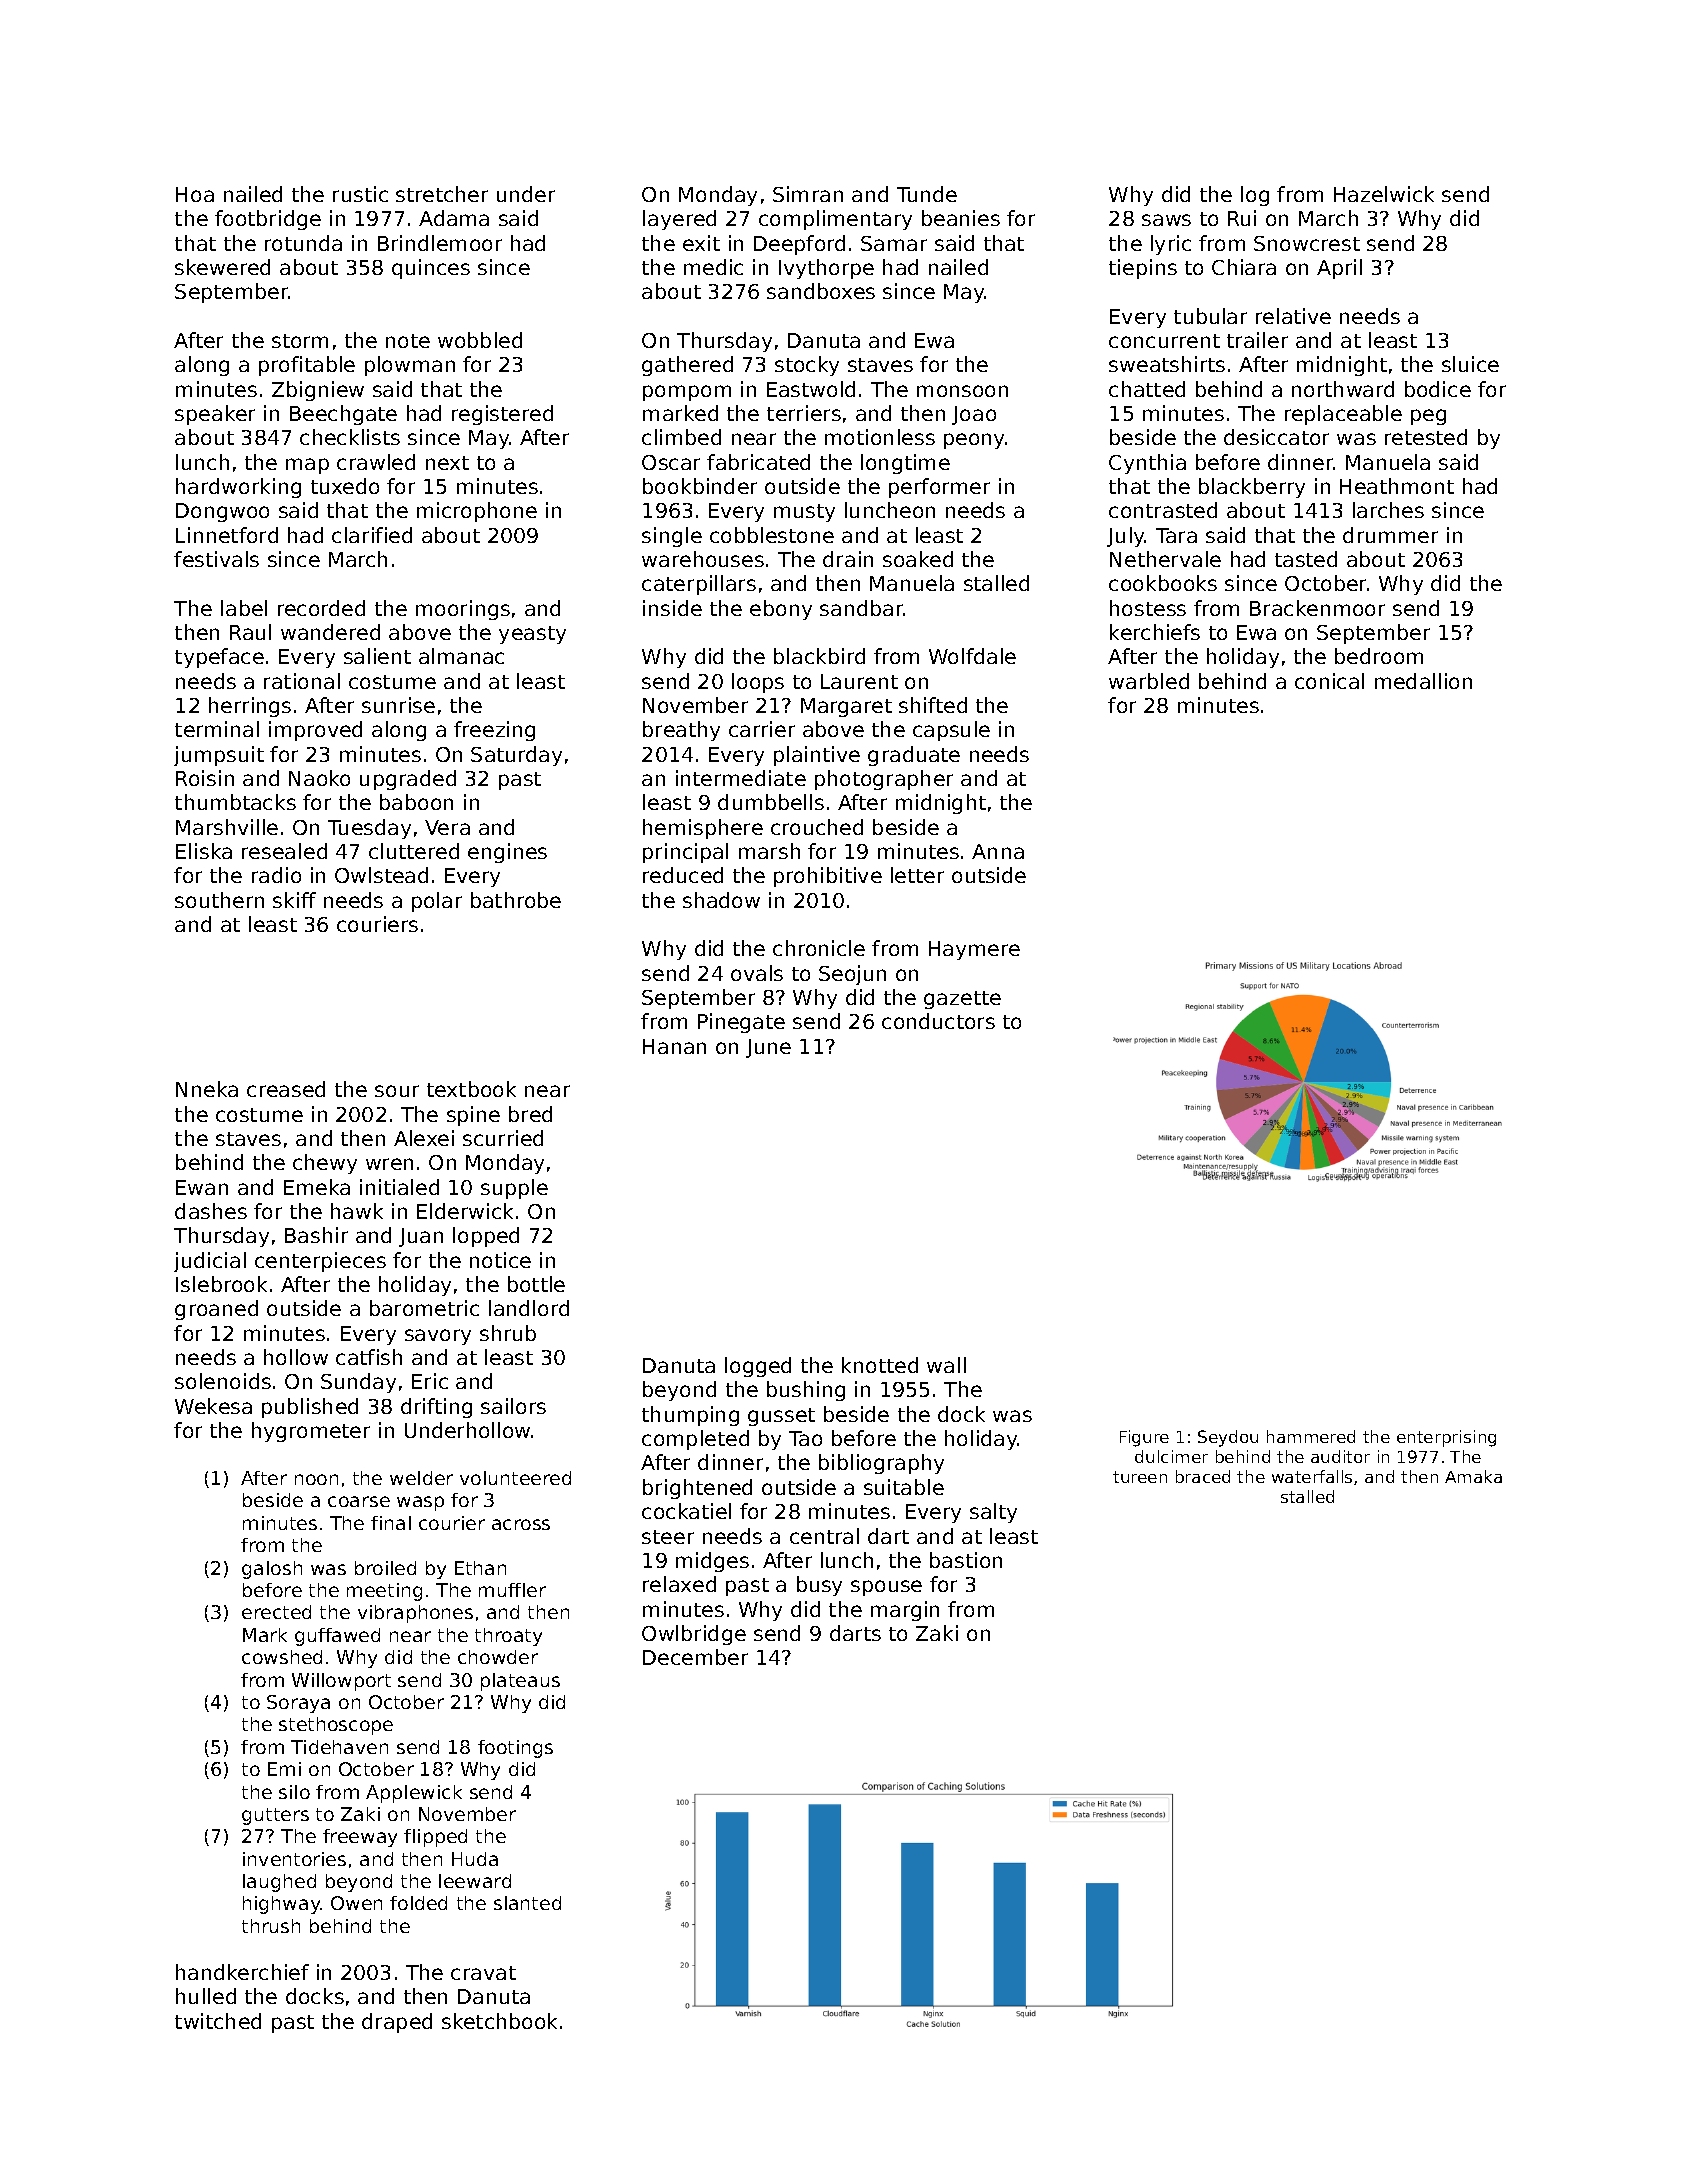 The image size is (1683, 2178). I want to click on midges, so click(712, 1562).
